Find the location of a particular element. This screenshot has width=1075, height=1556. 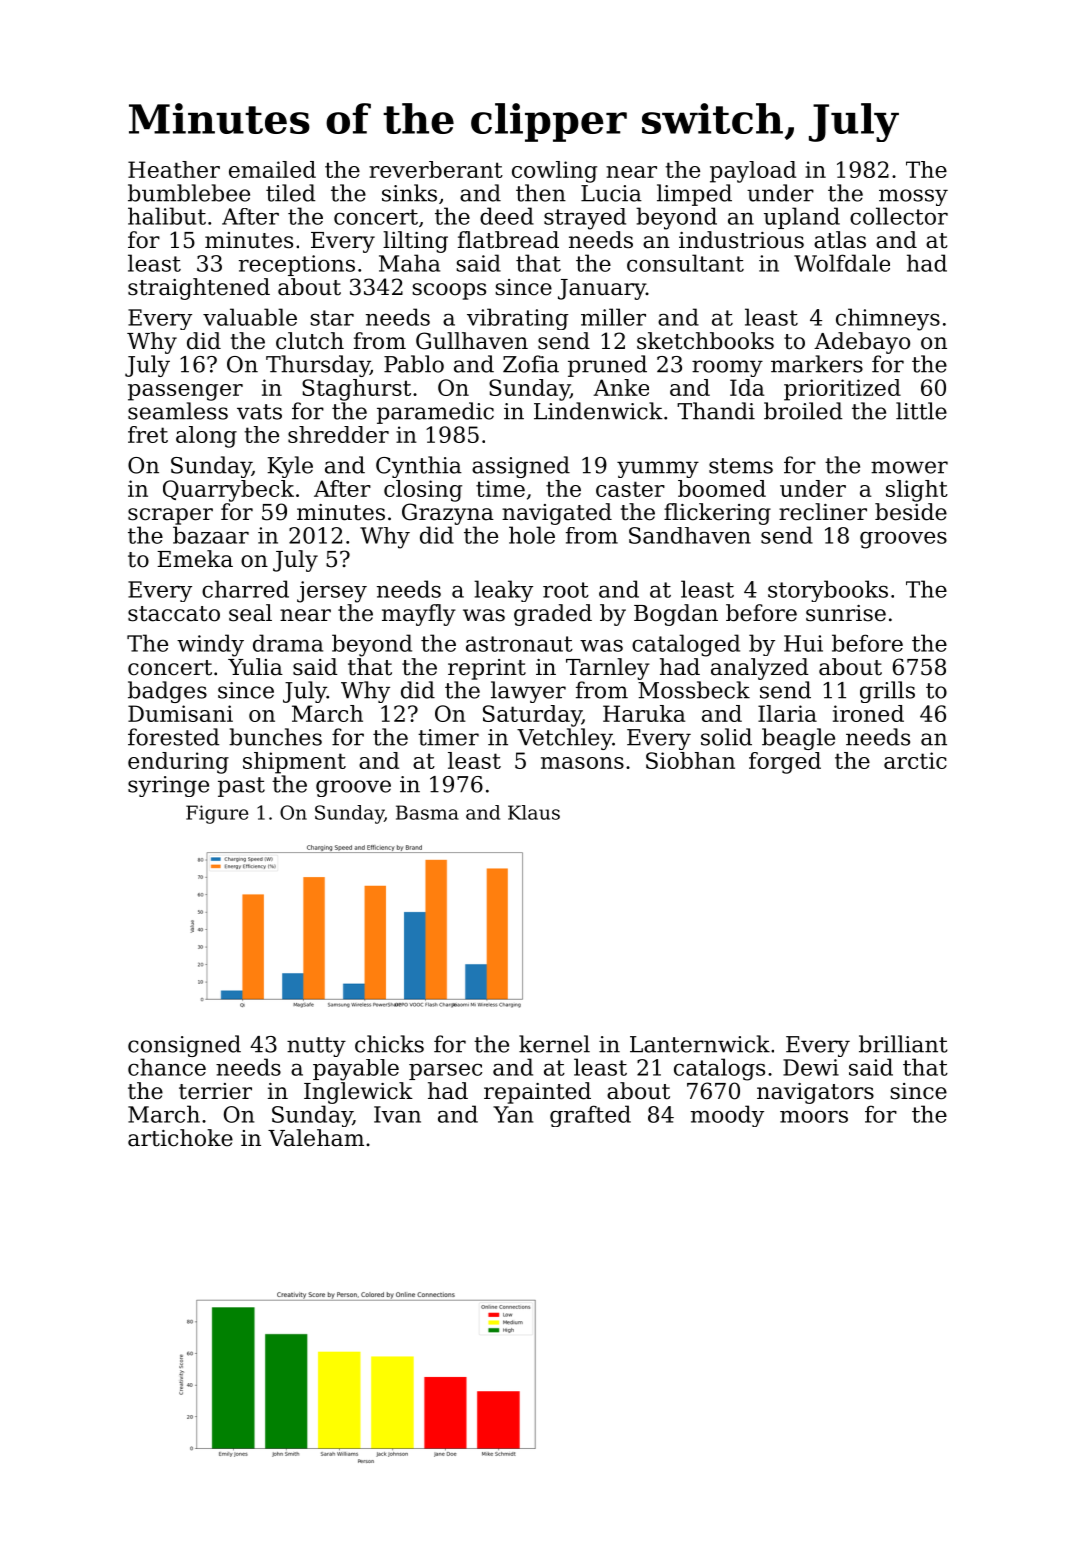

payable is located at coordinates (356, 1070).
